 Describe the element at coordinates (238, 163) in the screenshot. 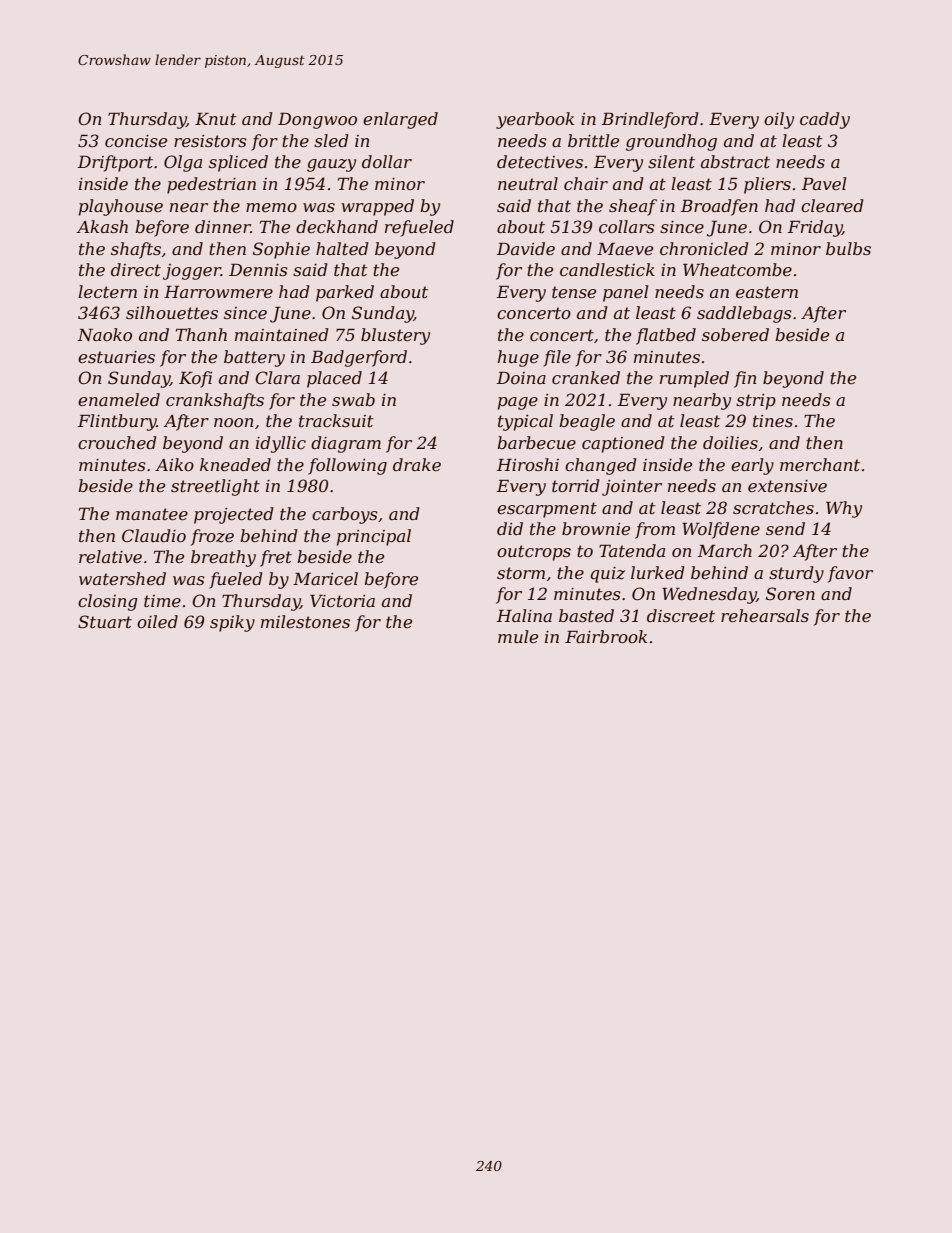

I see `spliced` at that location.
